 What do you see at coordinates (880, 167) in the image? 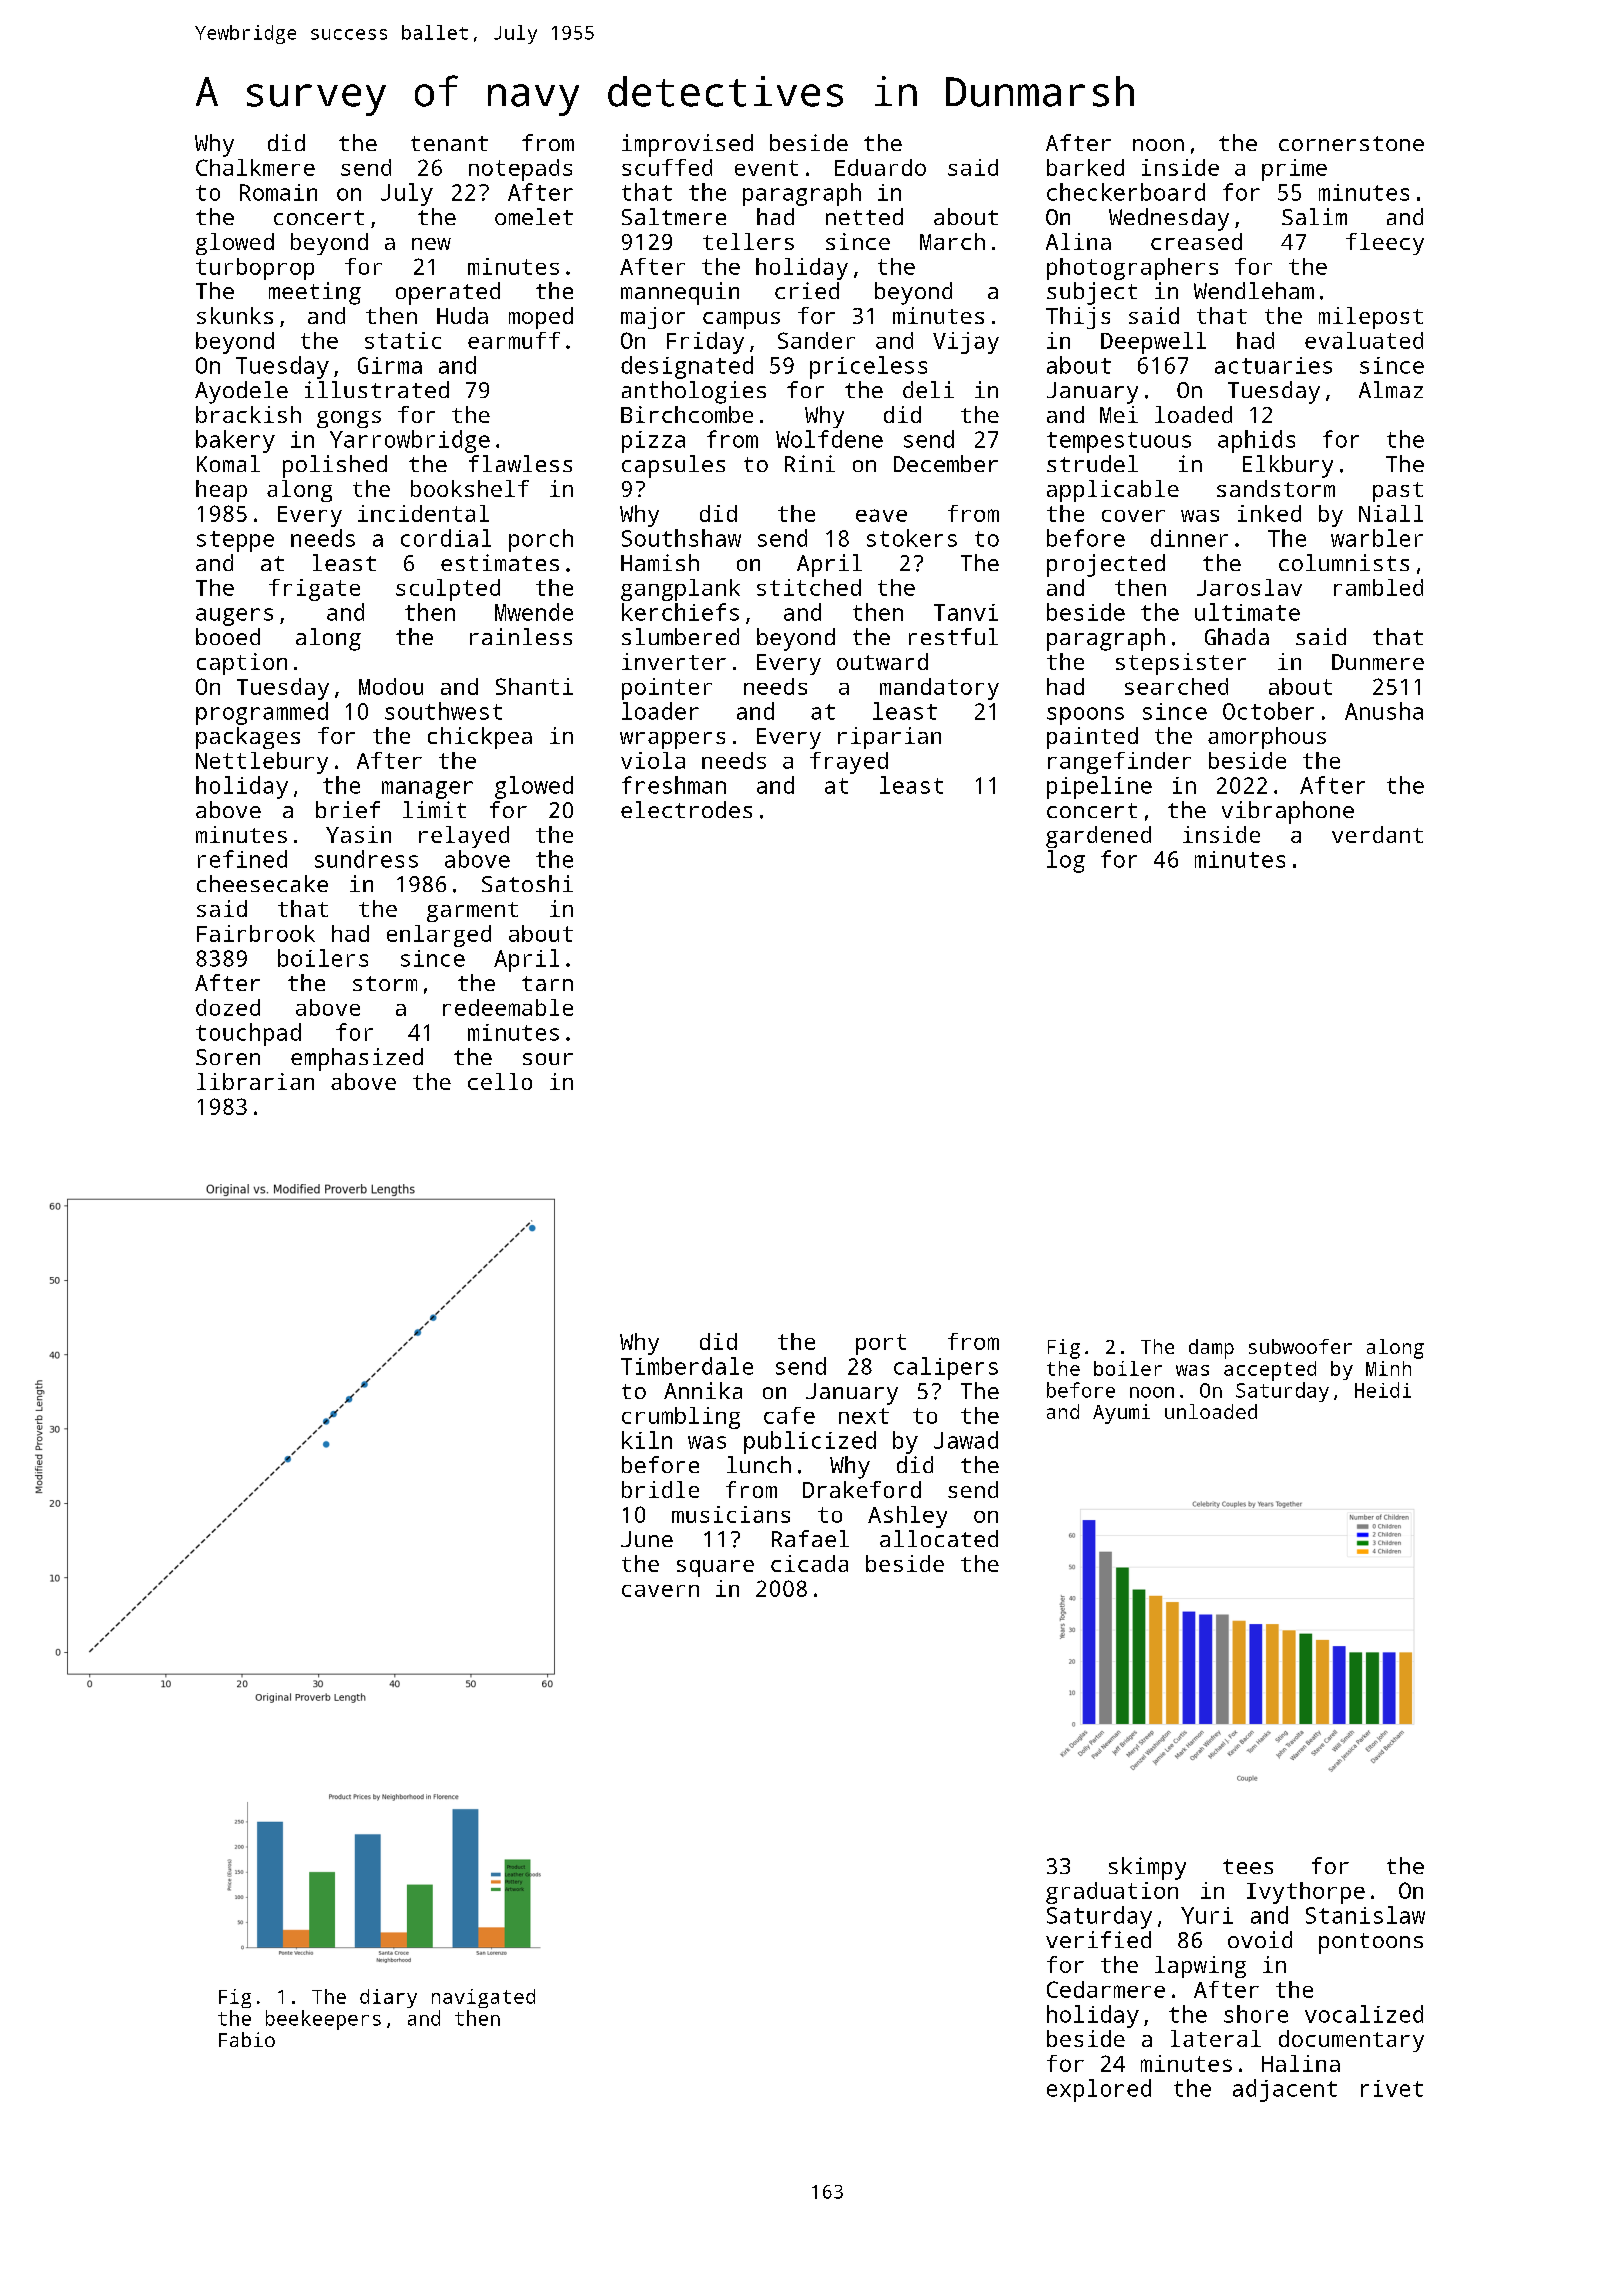
I see `Eduardo` at bounding box center [880, 167].
